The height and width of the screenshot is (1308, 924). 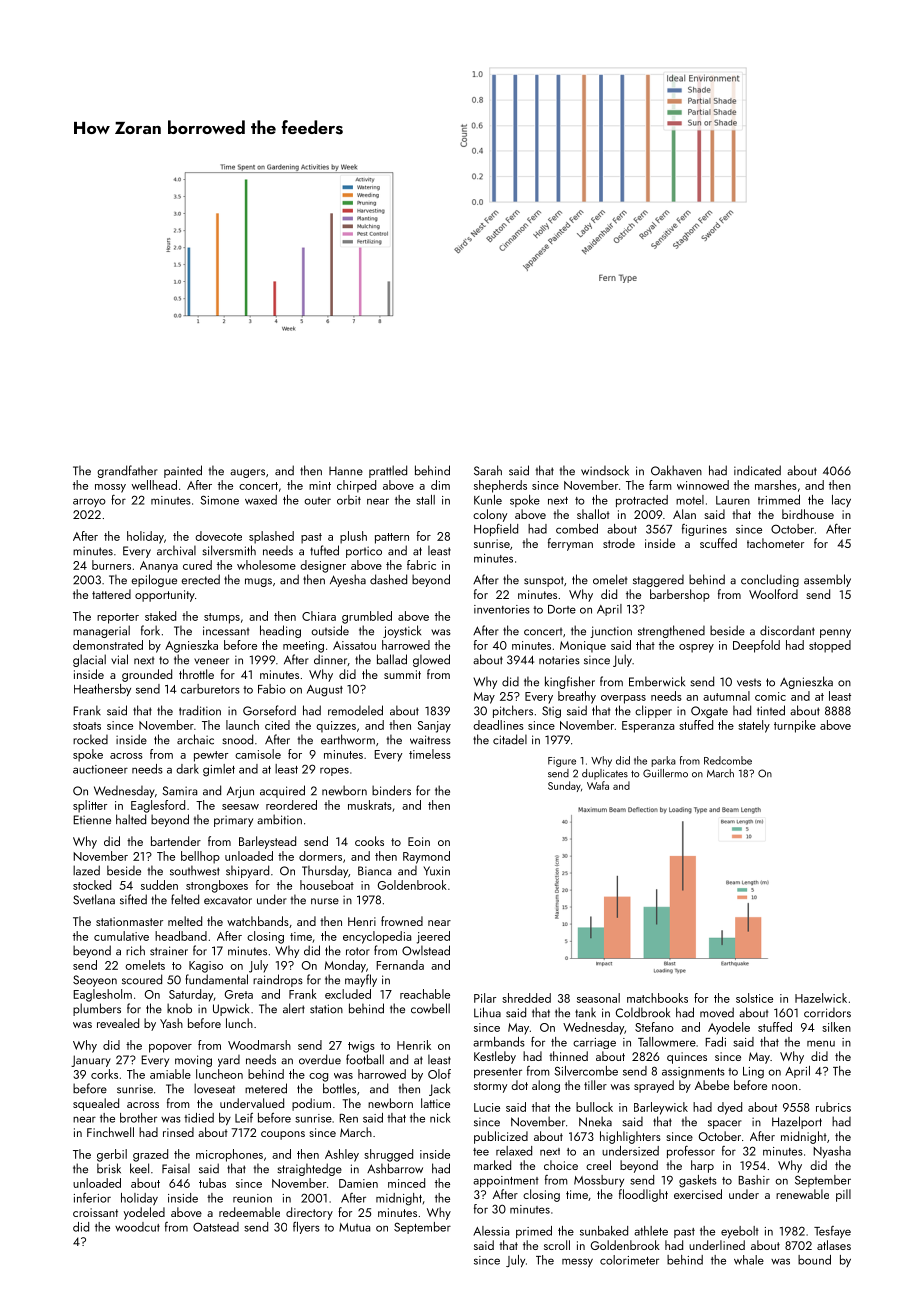 I want to click on winnowed, so click(x=703, y=485).
